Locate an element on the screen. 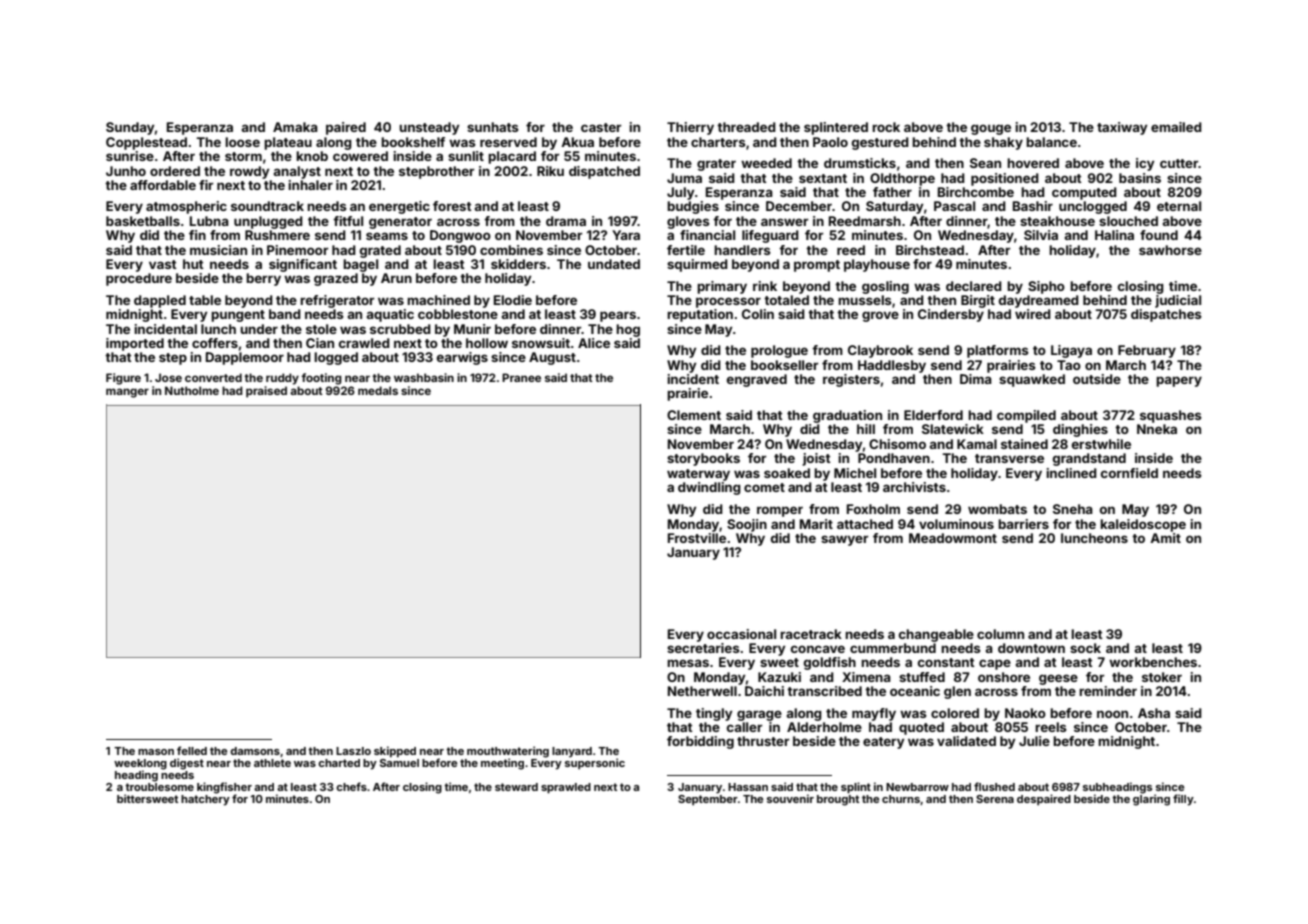  felled is located at coordinates (192, 750).
